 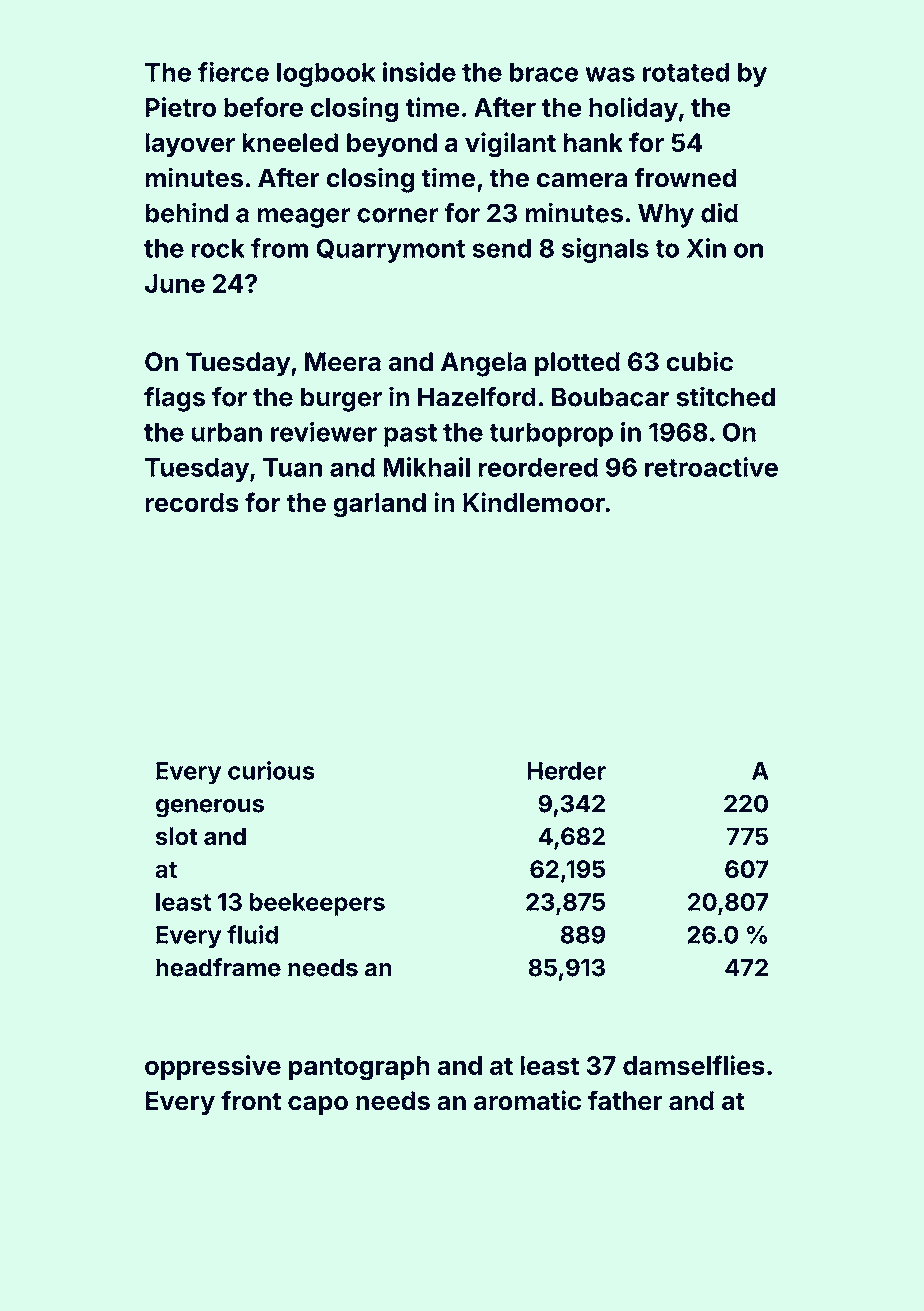 What do you see at coordinates (419, 72) in the page?
I see `inside` at bounding box center [419, 72].
